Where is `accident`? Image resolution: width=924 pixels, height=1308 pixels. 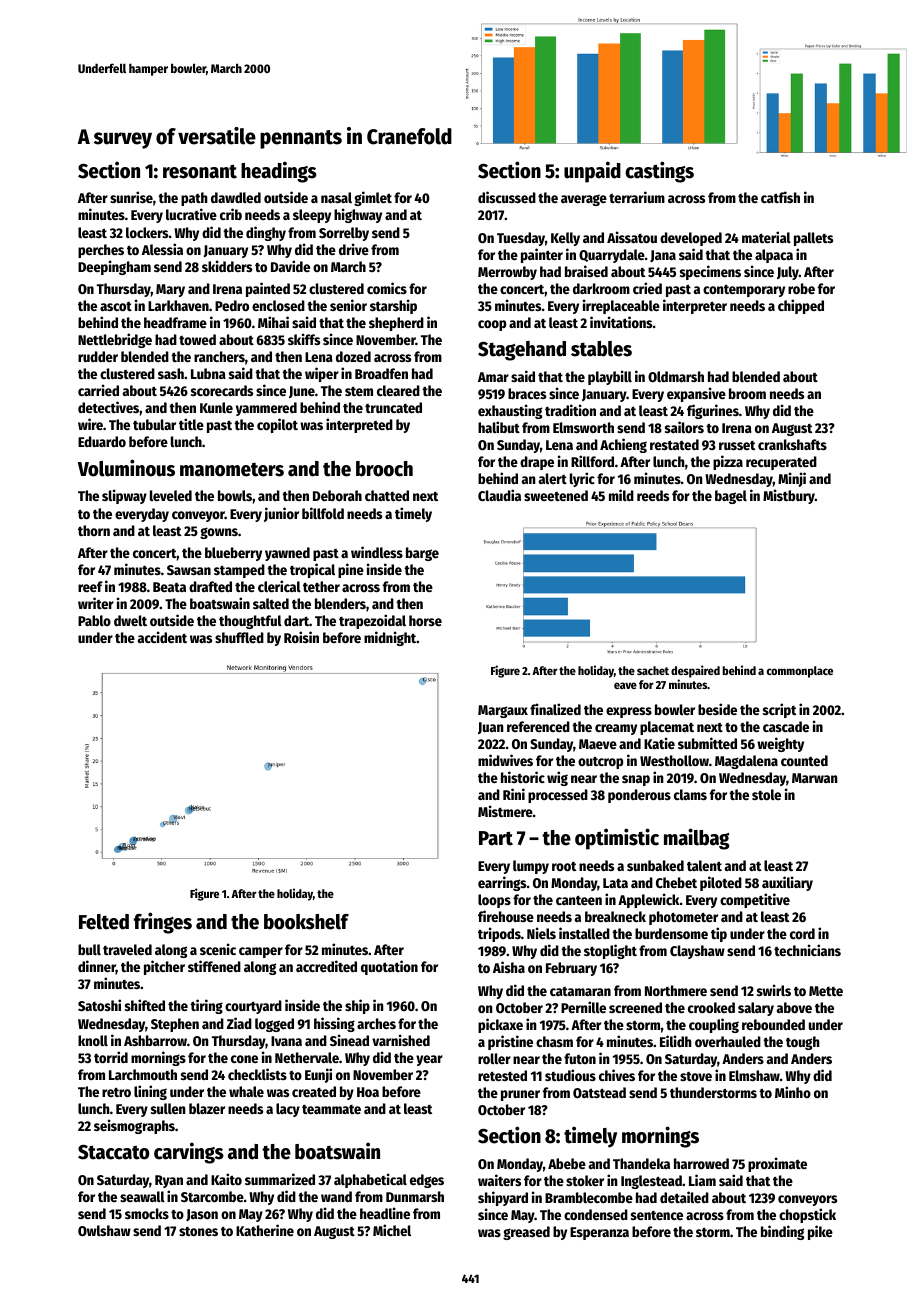 accident is located at coordinates (162, 637).
